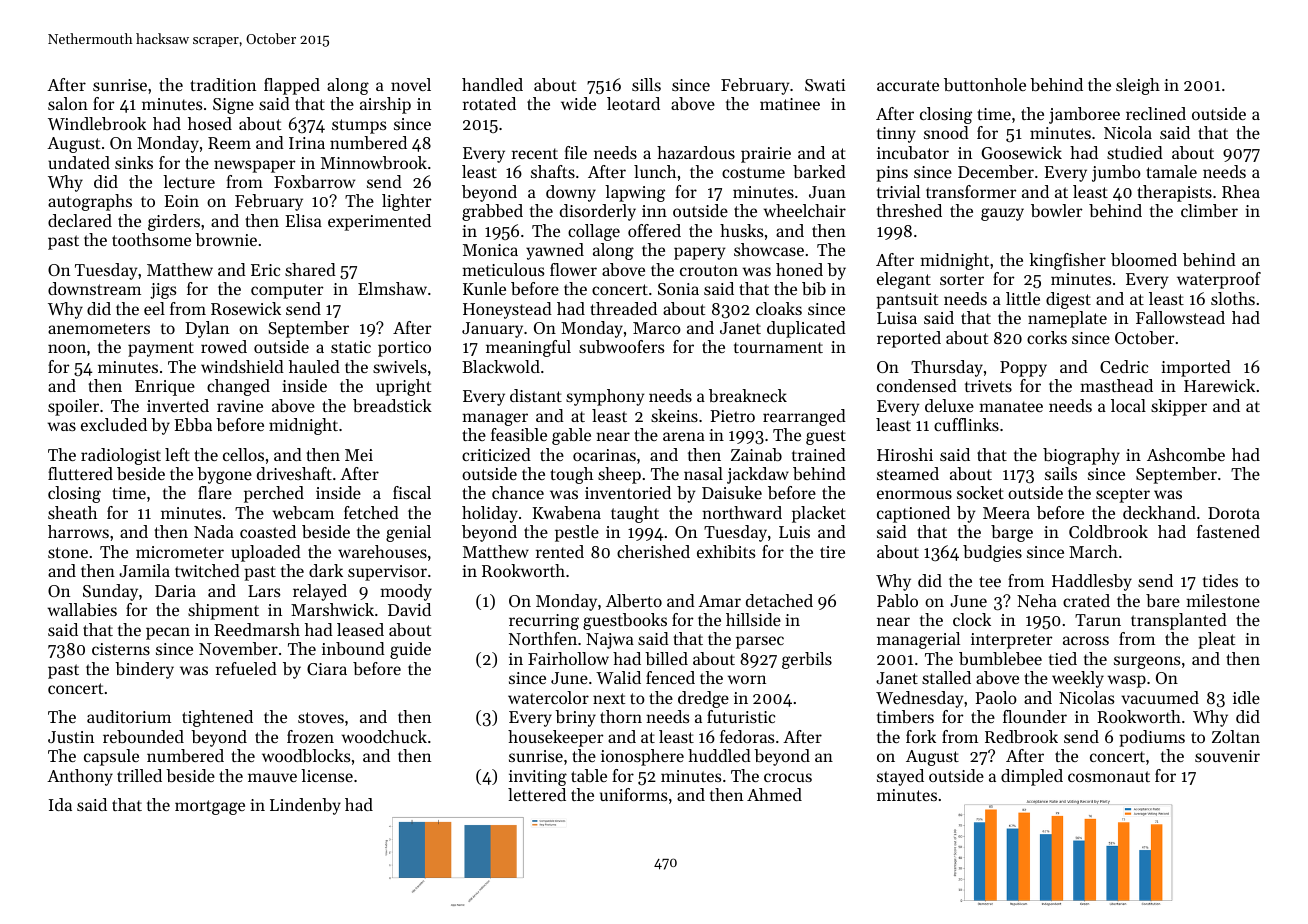 The height and width of the screenshot is (924, 1308). I want to click on cloaks, so click(779, 308).
